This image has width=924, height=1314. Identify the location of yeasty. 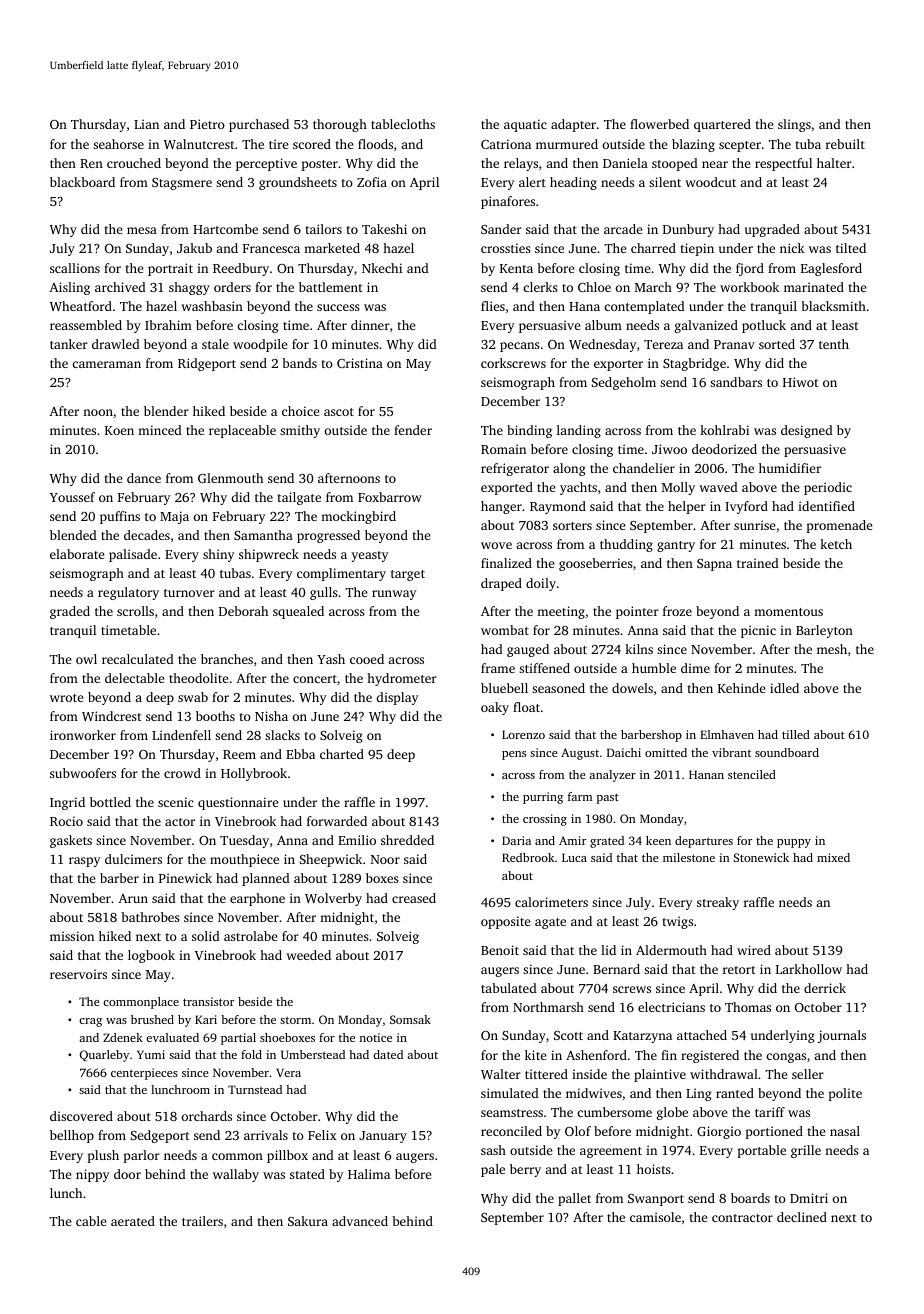
(369, 556).
